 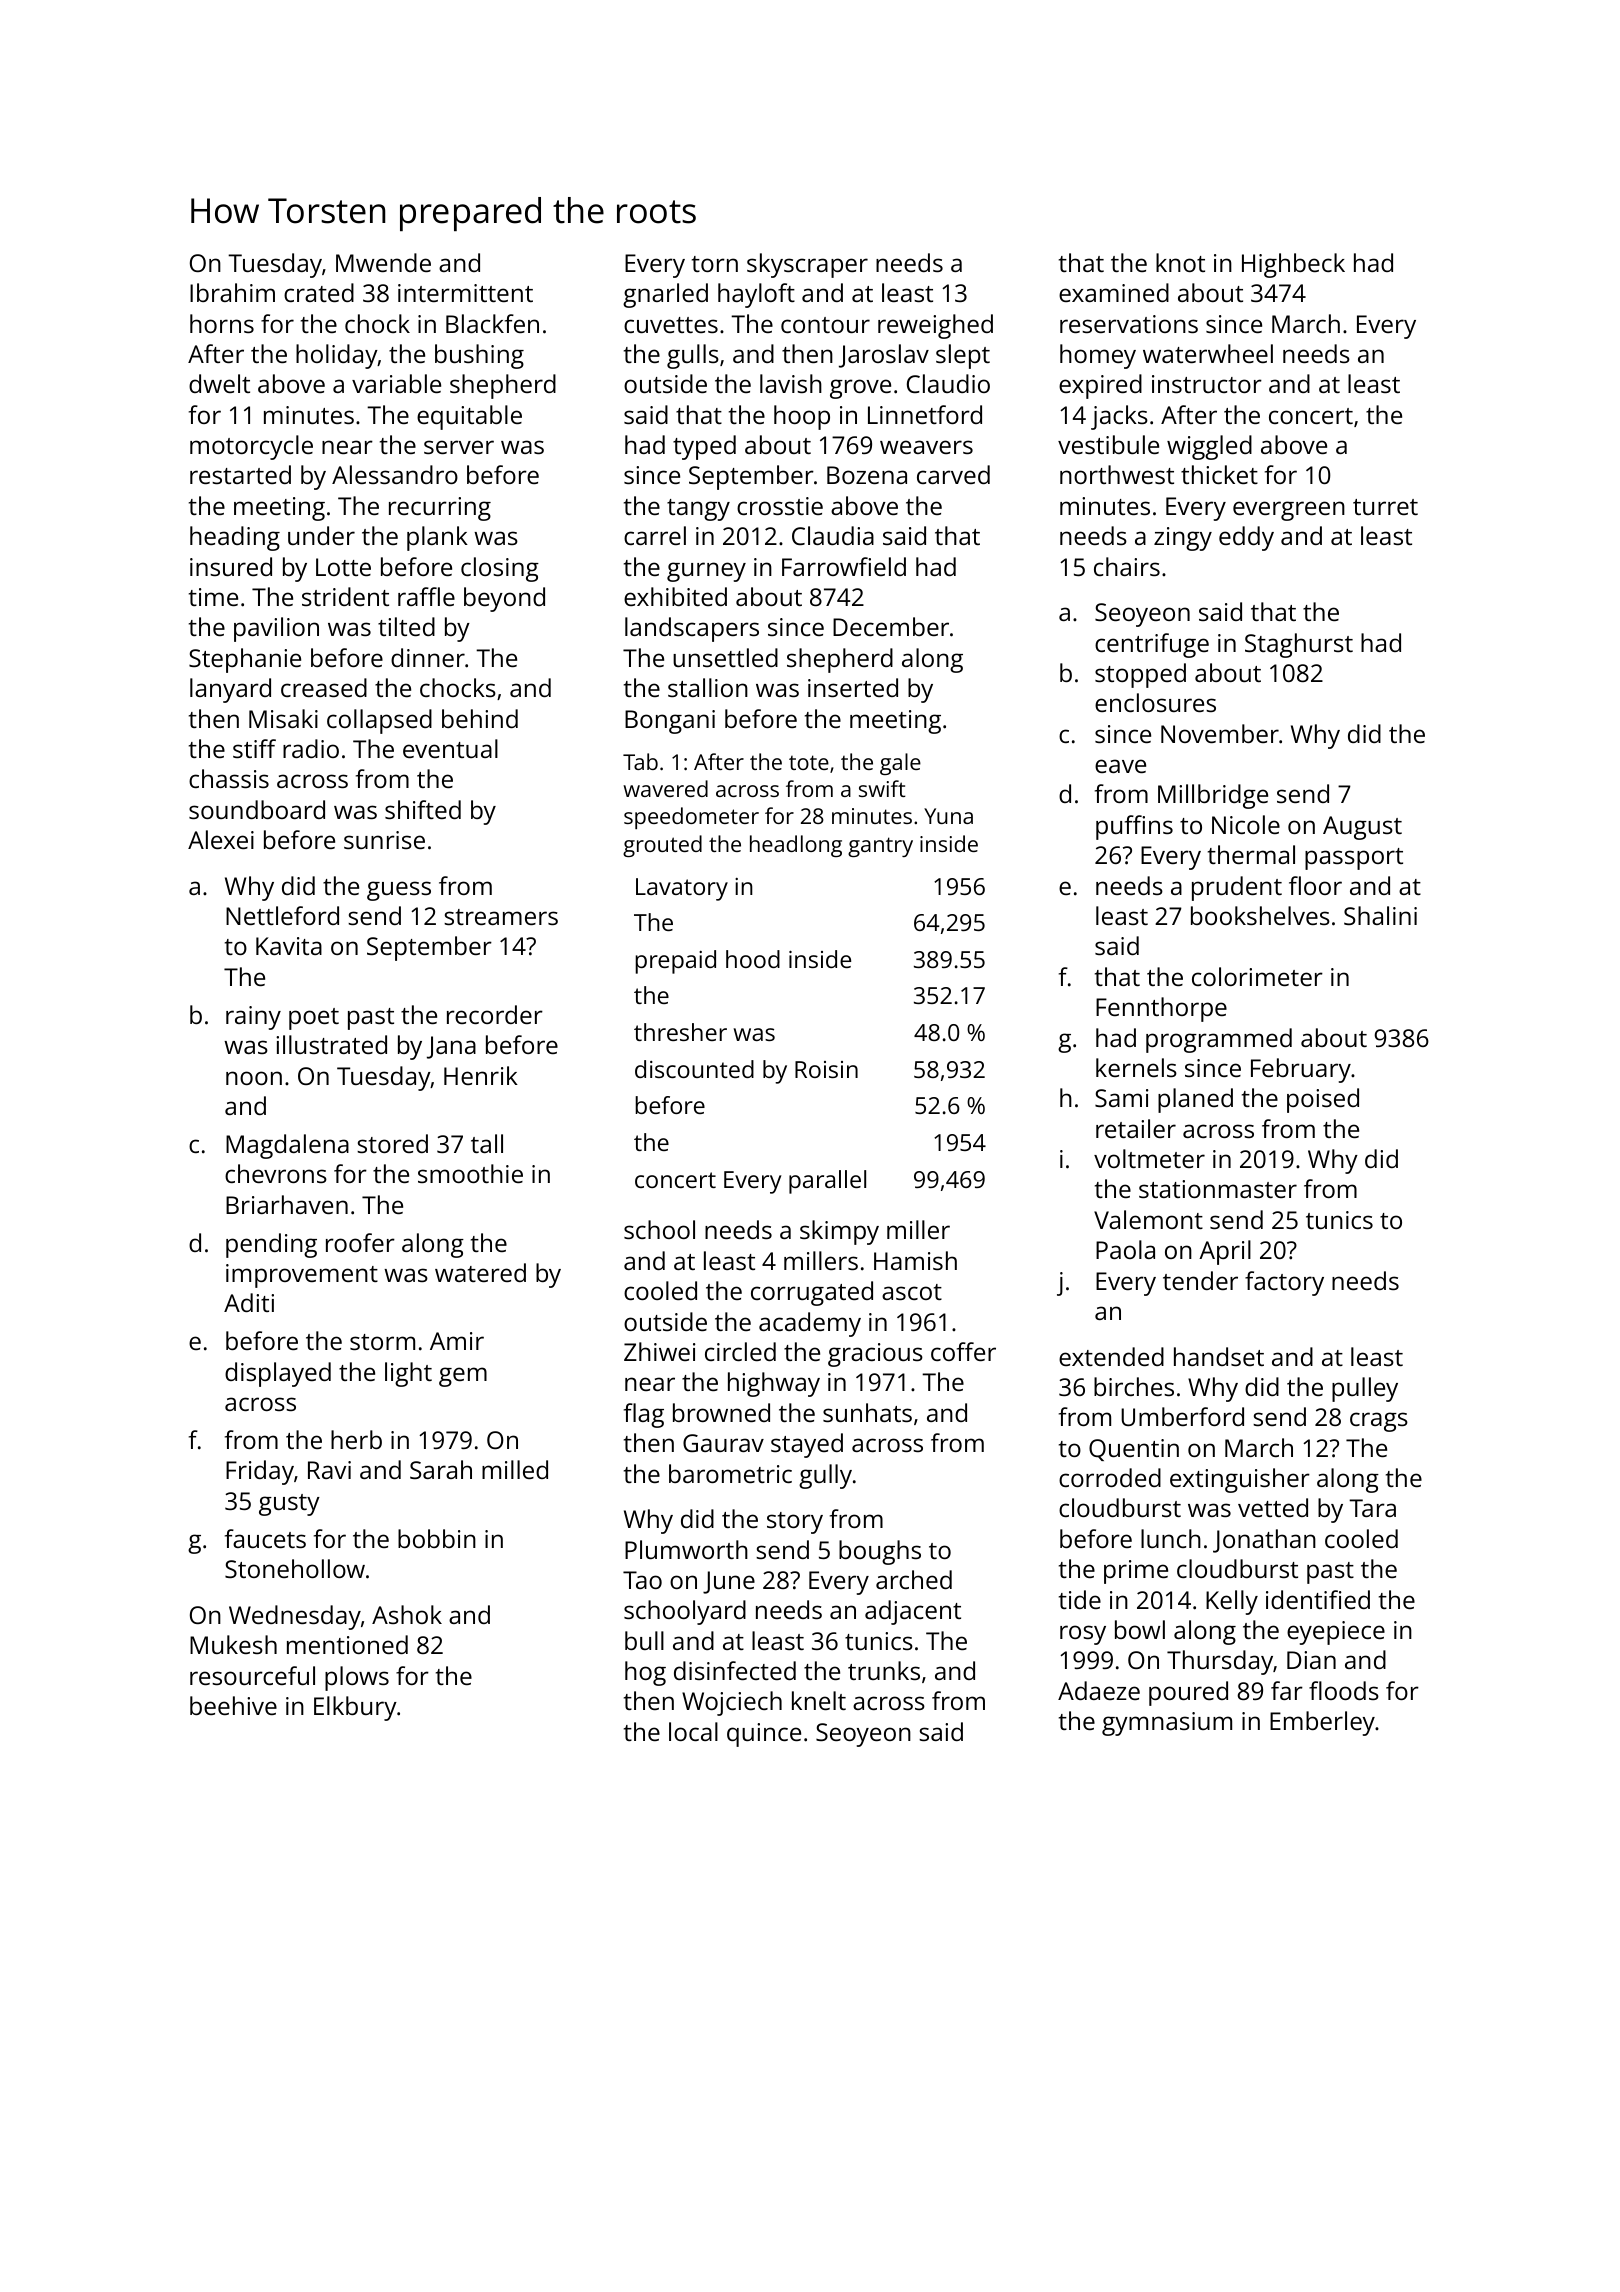 I want to click on Elkbury, so click(x=355, y=1708).
